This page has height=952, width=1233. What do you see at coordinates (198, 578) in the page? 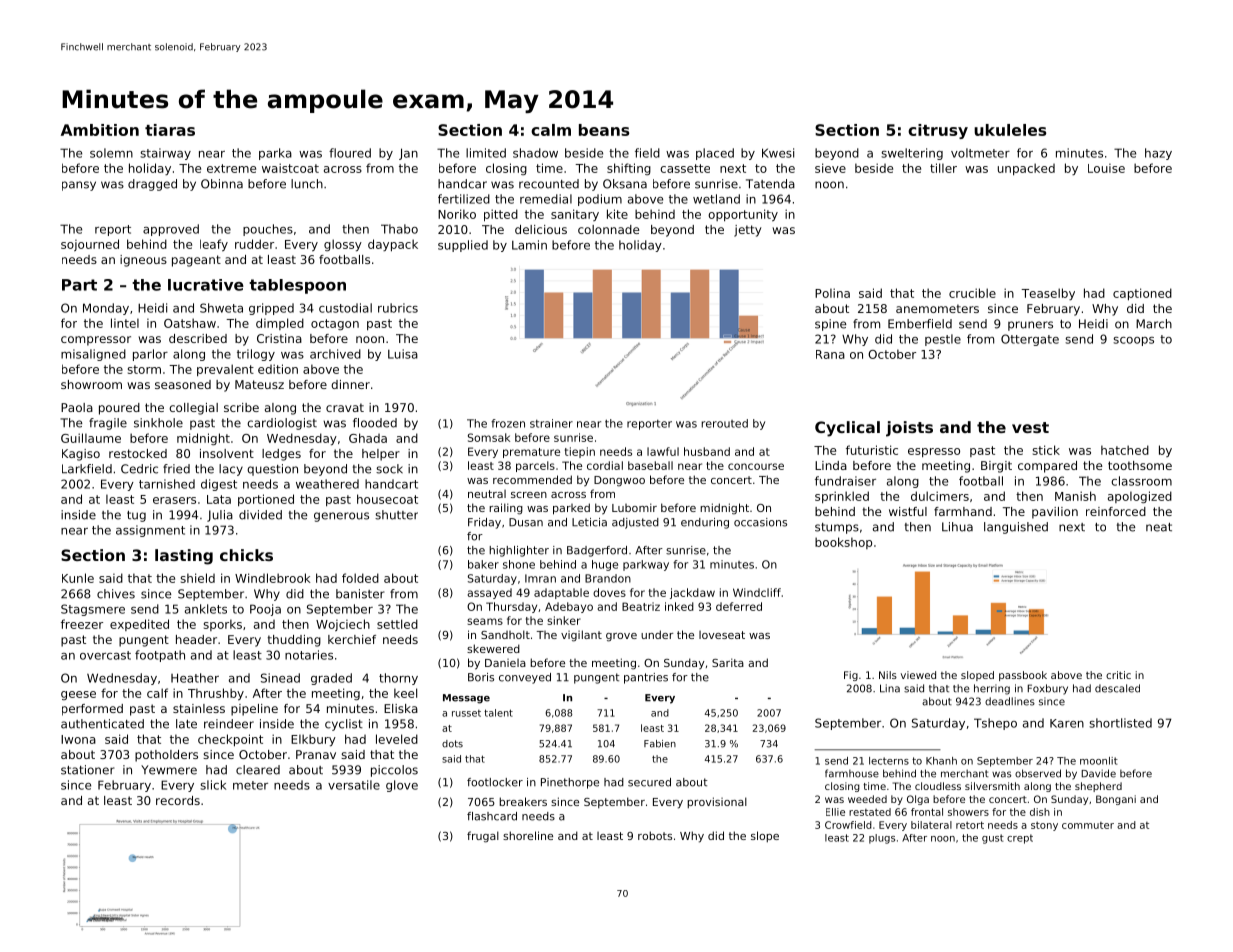
I see `shield` at bounding box center [198, 578].
